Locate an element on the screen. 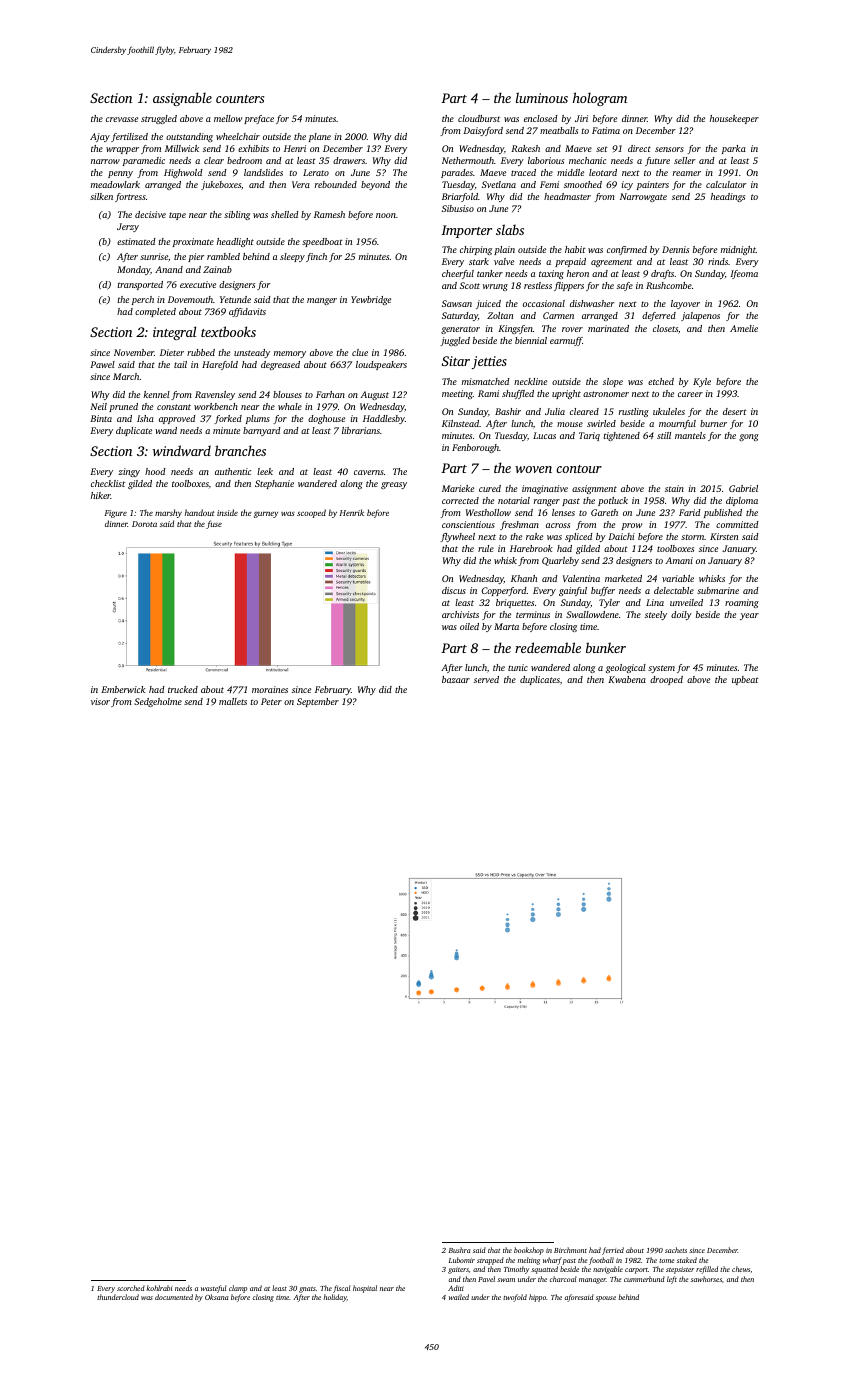  dishwasher is located at coordinates (592, 303).
